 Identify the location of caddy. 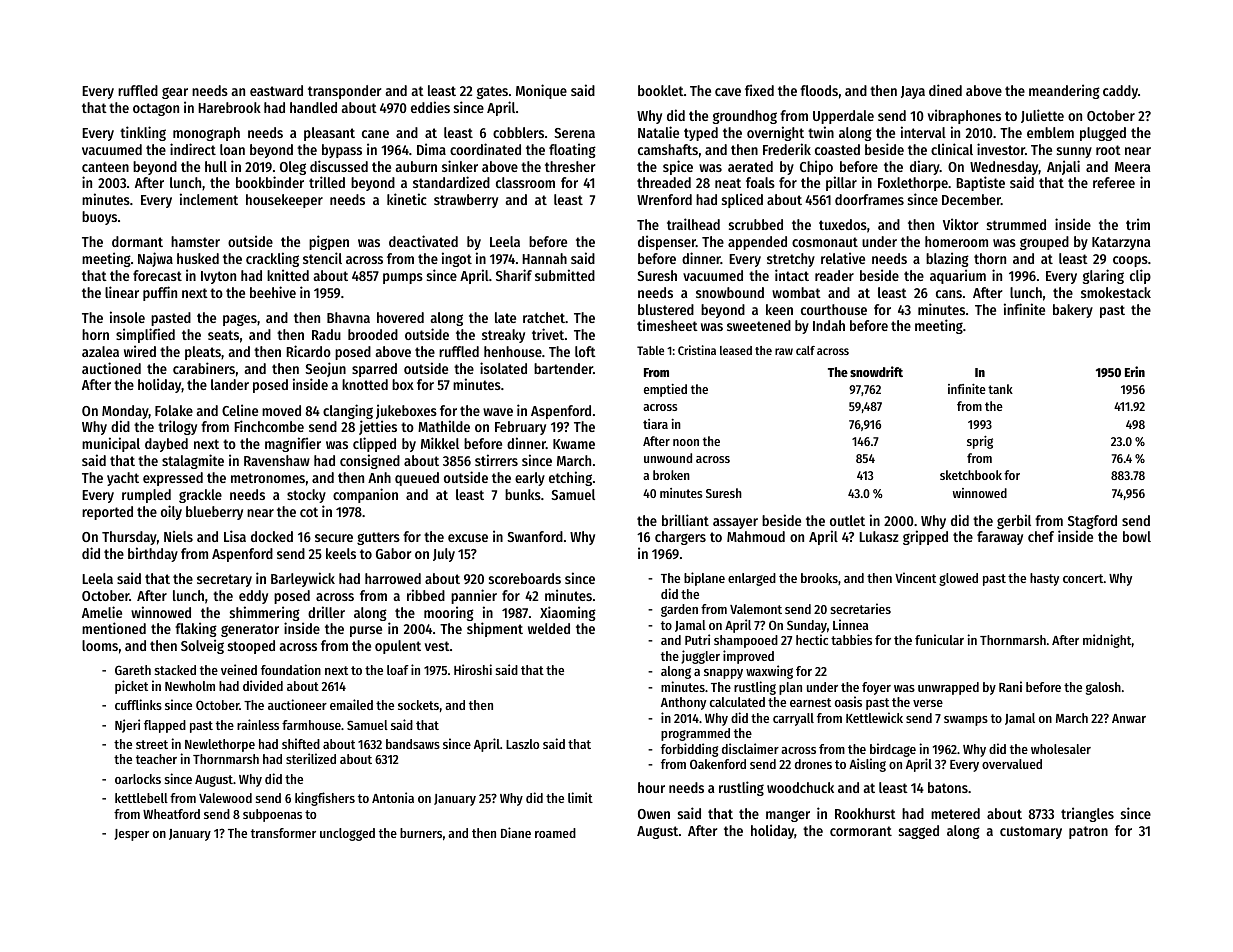
(1120, 92).
